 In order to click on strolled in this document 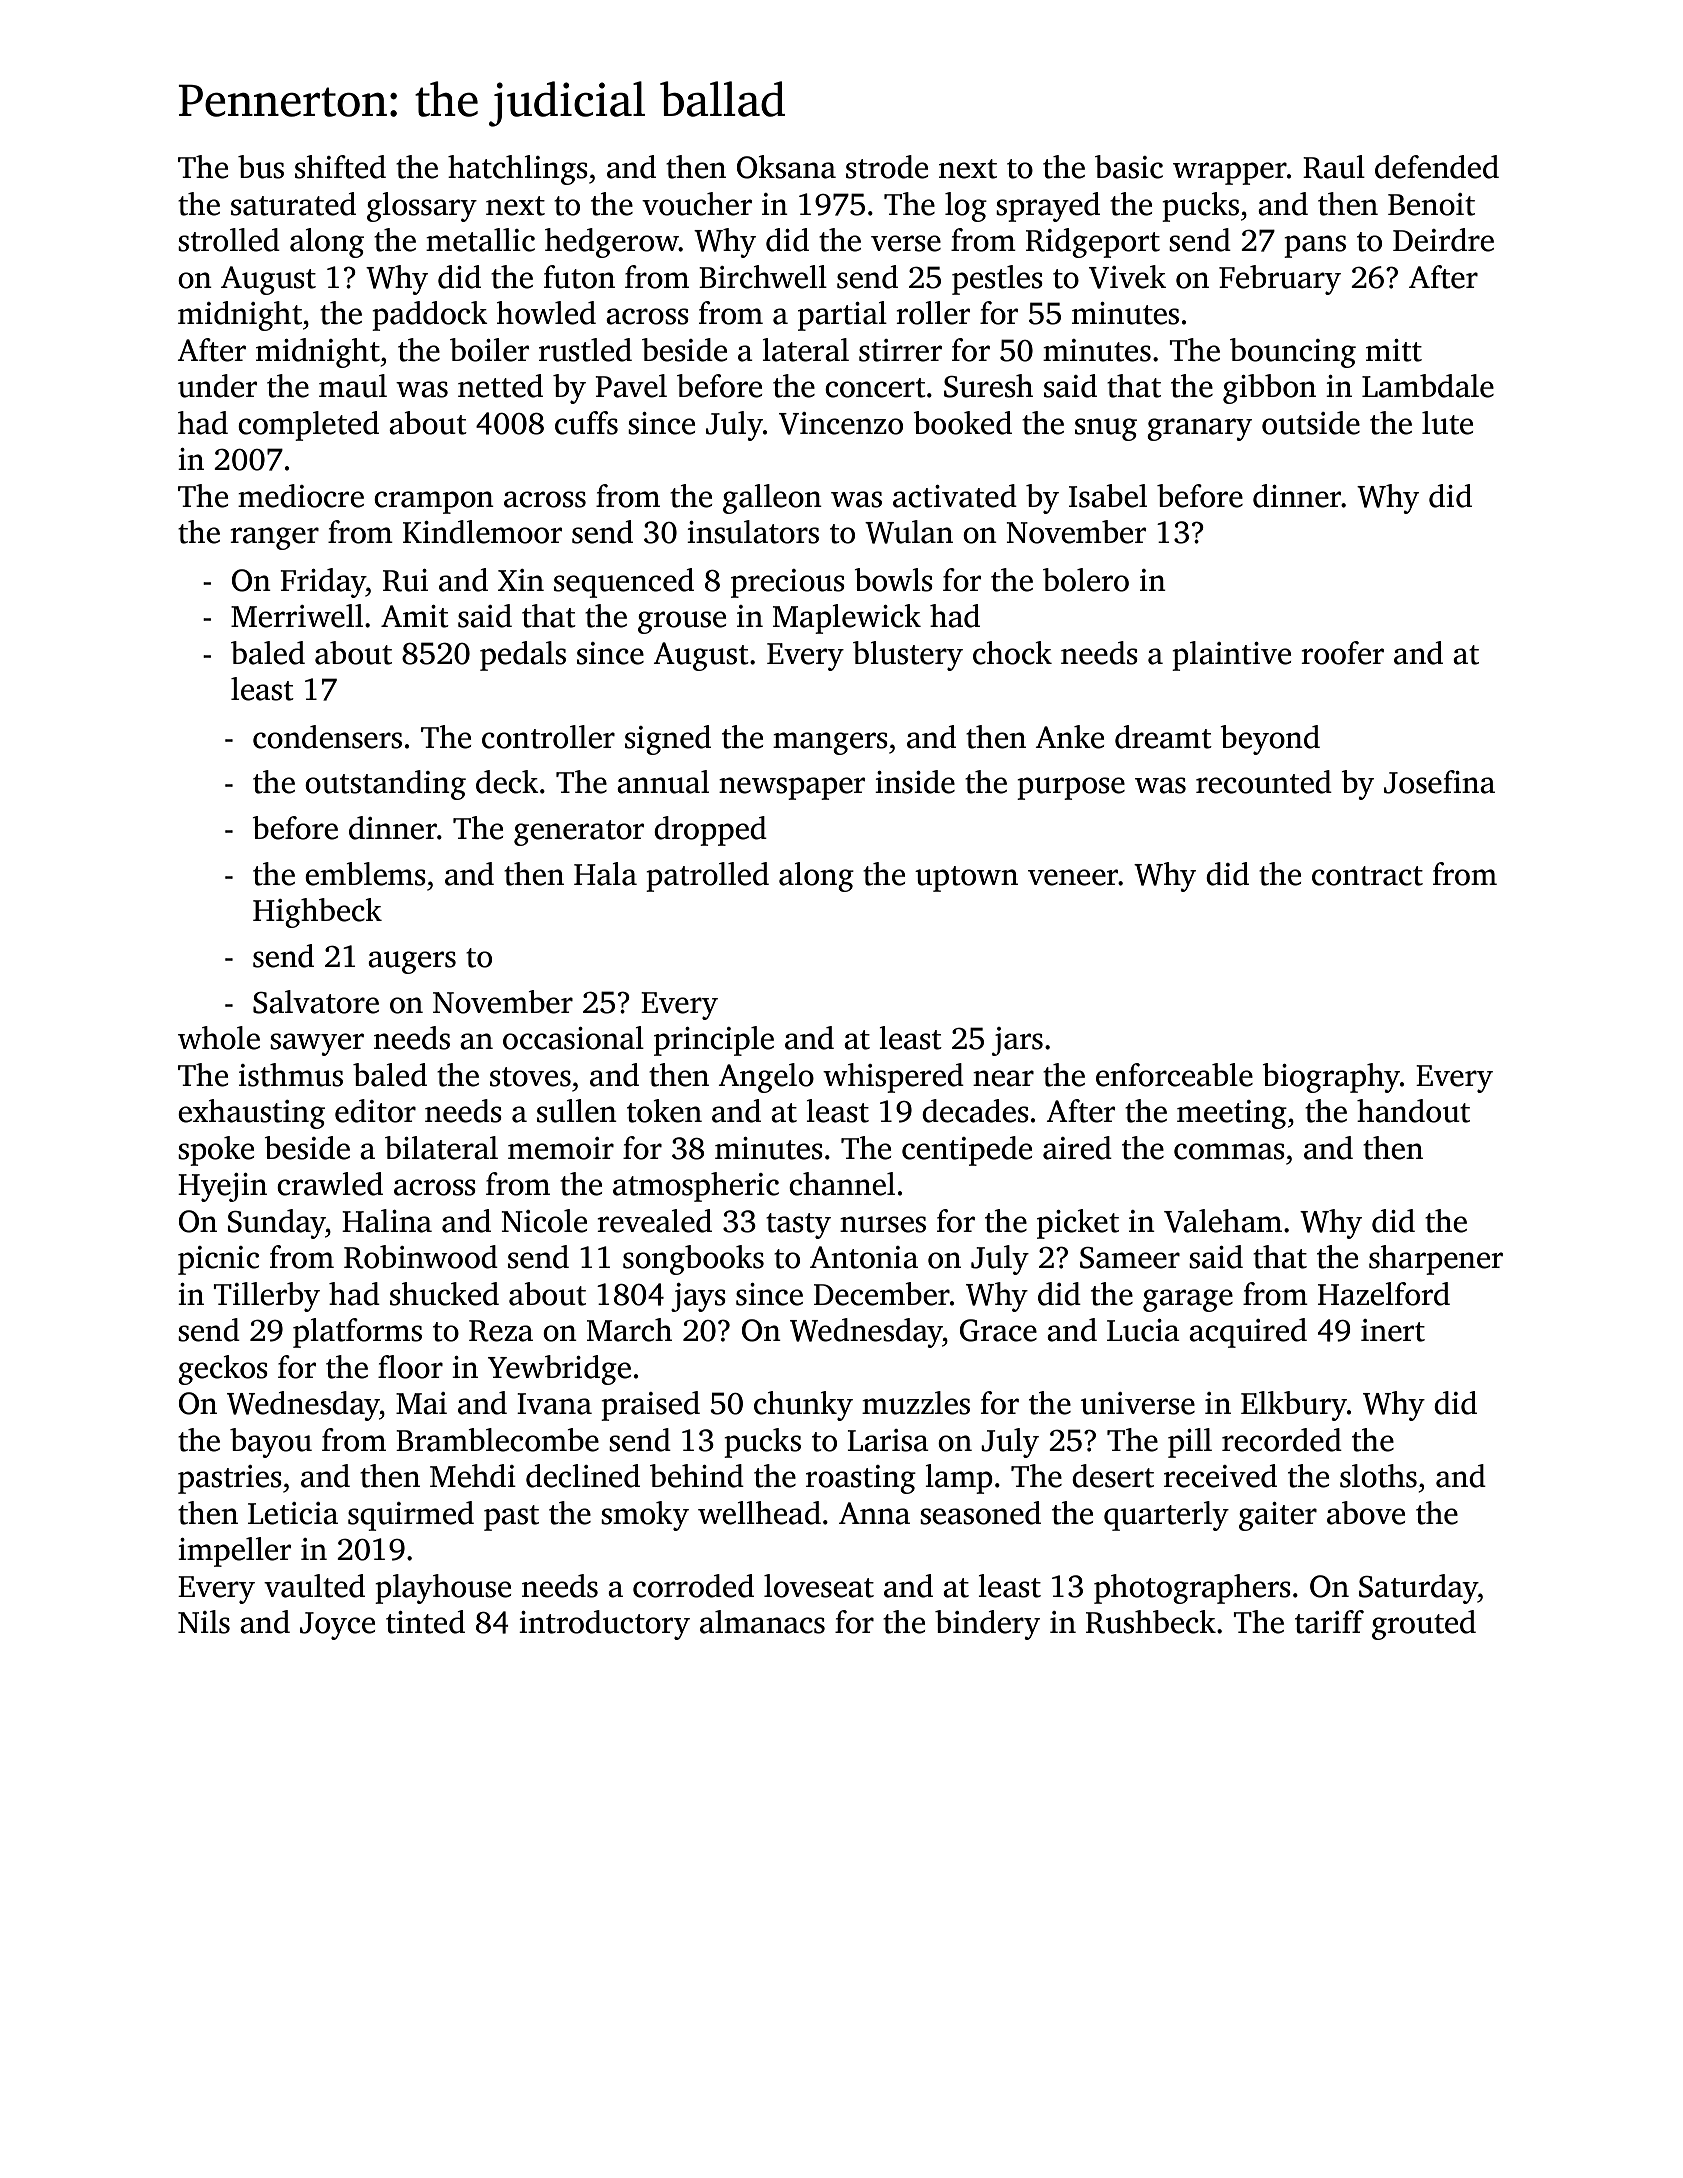, I will do `click(229, 240)`.
